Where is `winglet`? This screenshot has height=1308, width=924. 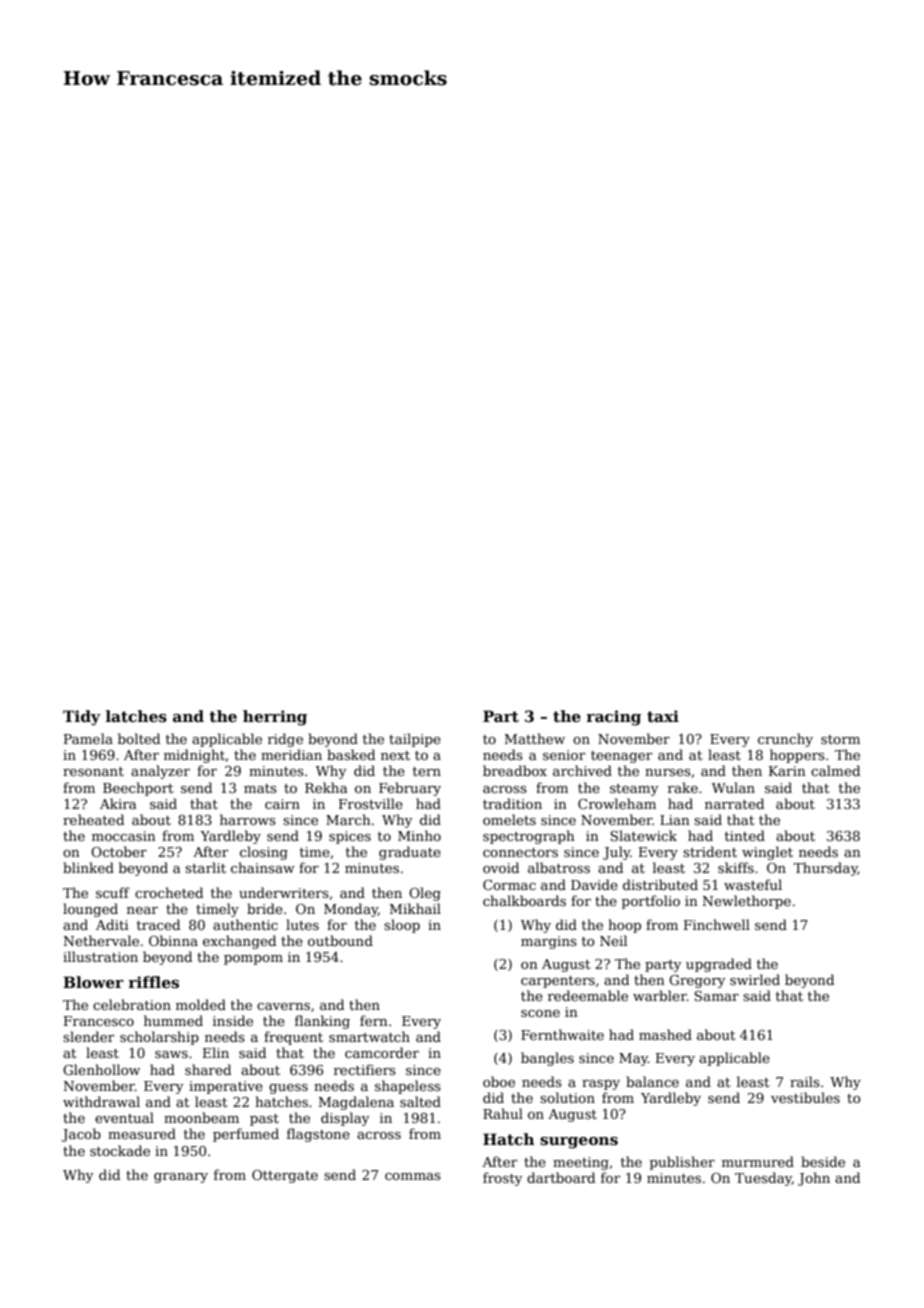
winglet is located at coordinates (767, 853).
